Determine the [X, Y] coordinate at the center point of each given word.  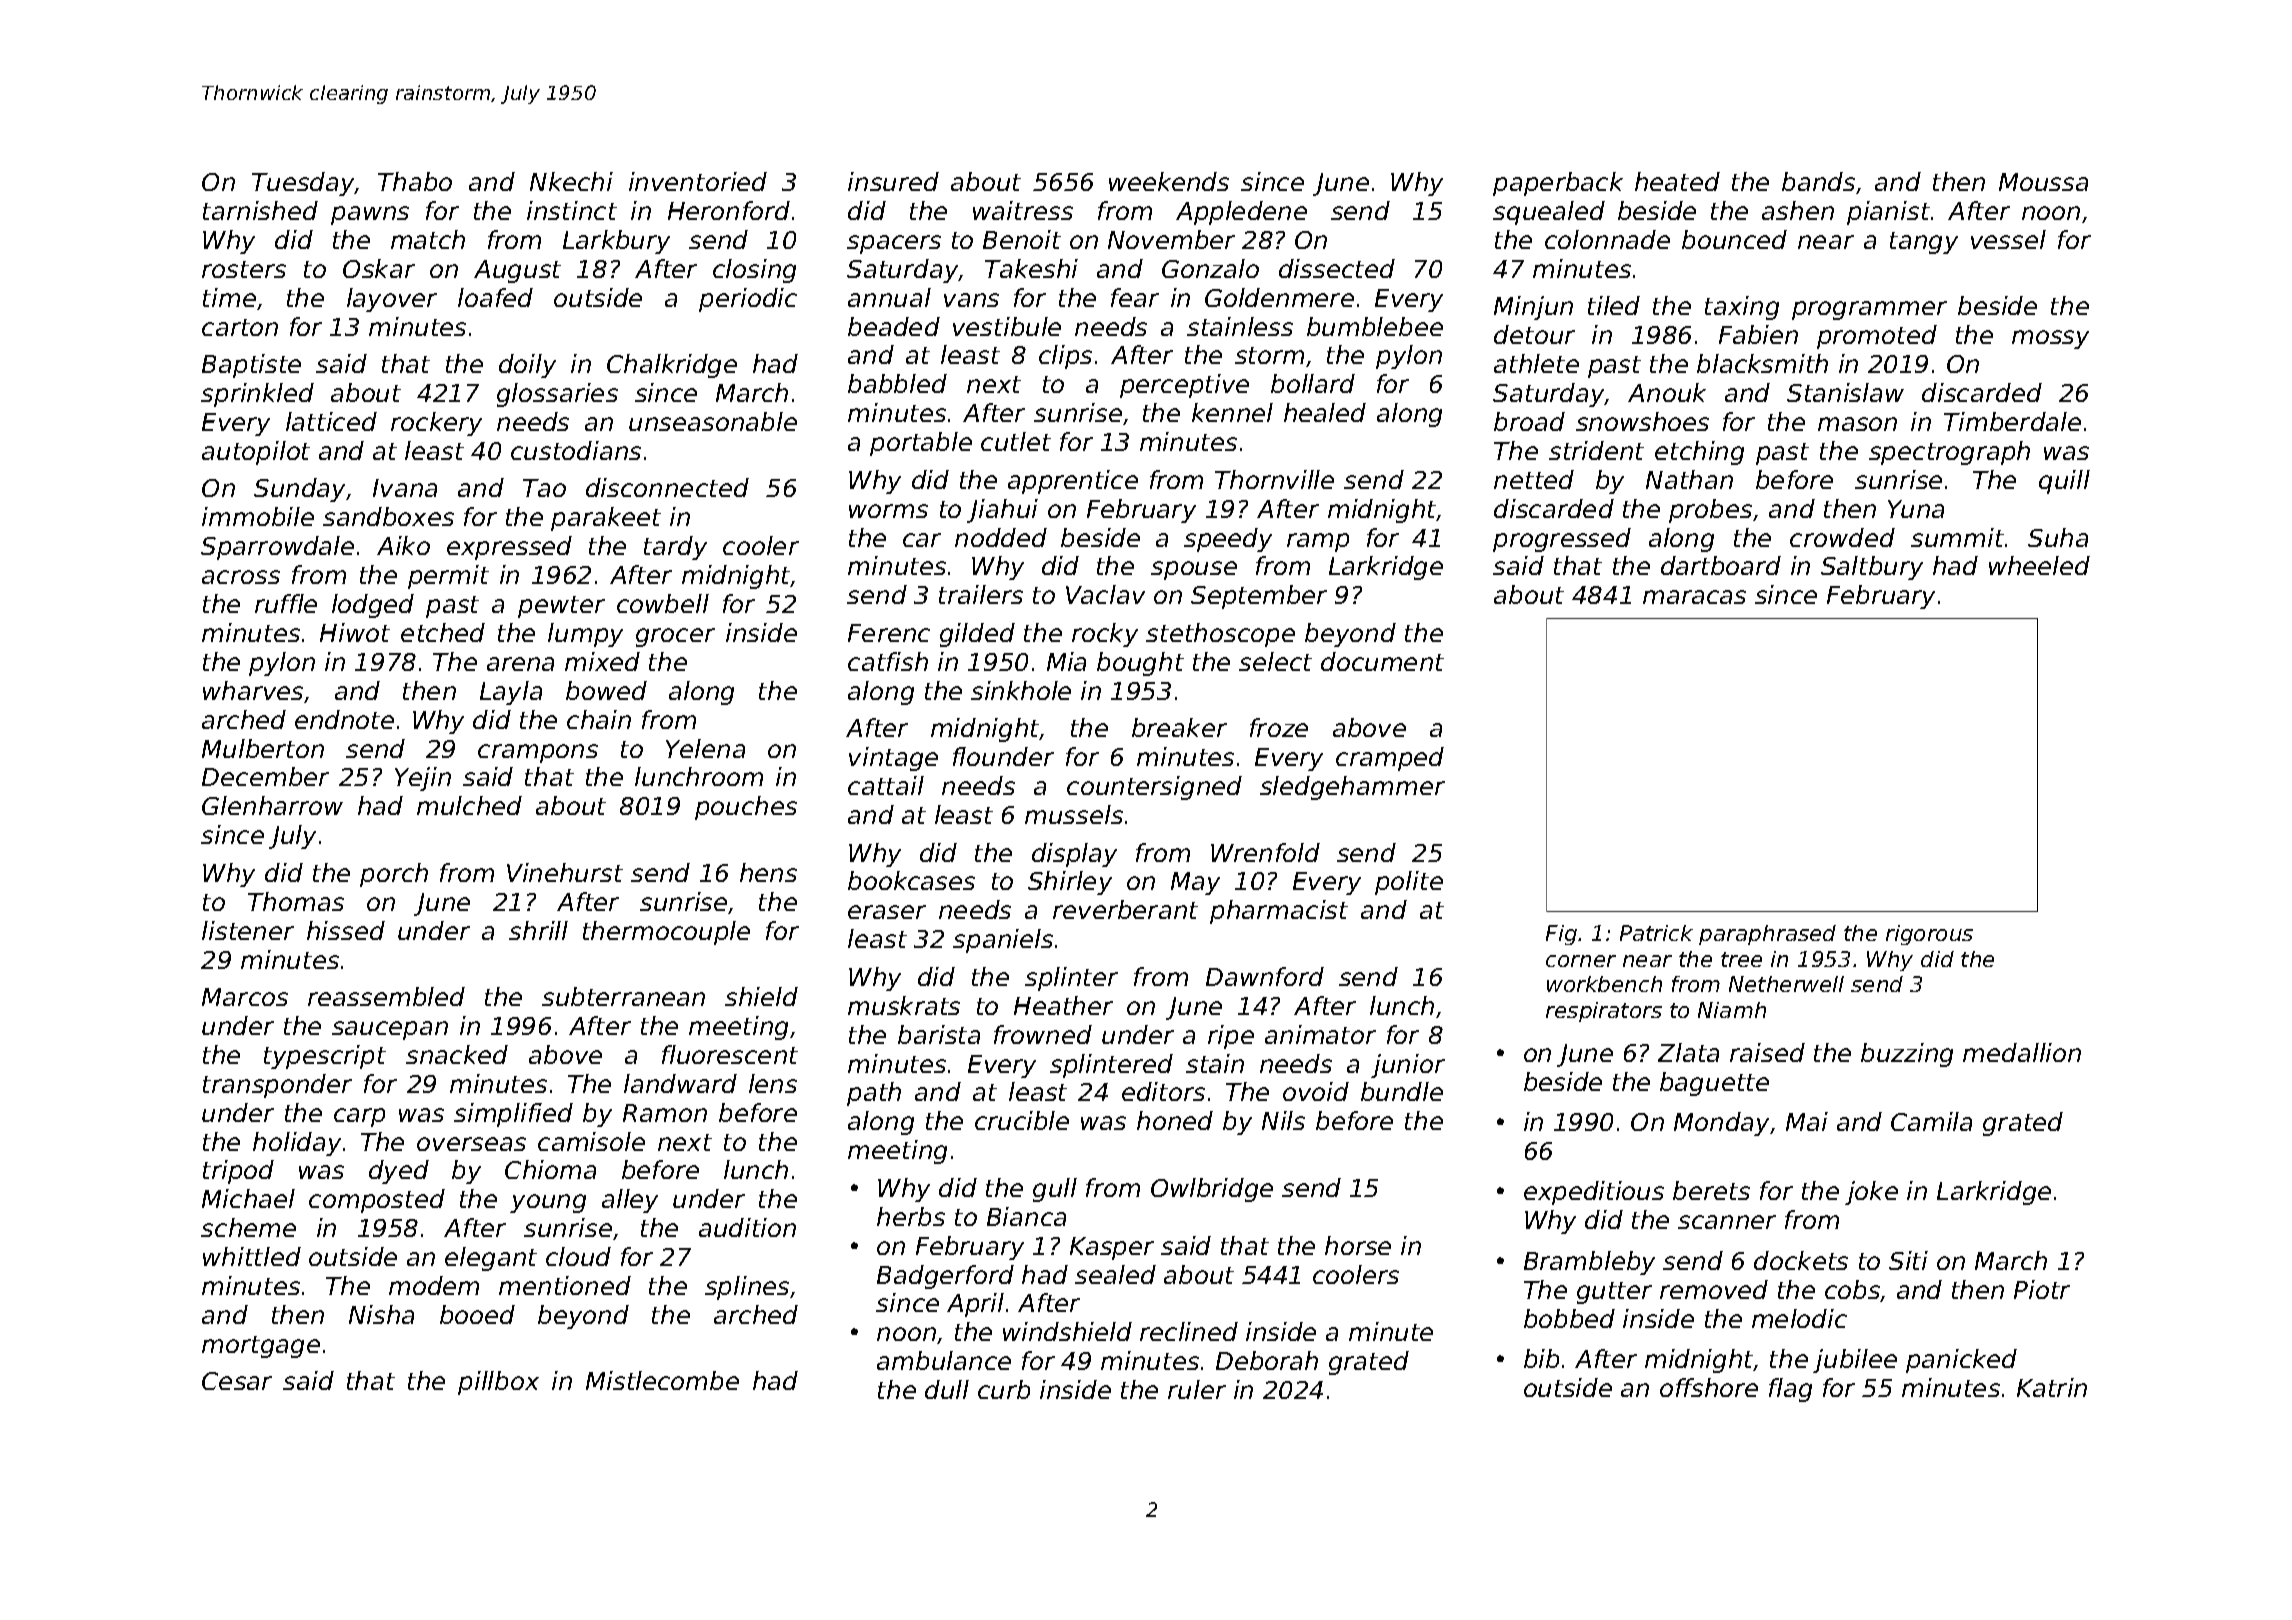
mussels [1074, 814]
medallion [2022, 1052]
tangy [1924, 243]
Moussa [2043, 182]
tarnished [260, 210]
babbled [897, 383]
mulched [469, 805]
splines [747, 1288]
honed [1175, 1120]
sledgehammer [1352, 788]
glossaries [557, 395]
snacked [457, 1054]
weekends [1169, 181]
